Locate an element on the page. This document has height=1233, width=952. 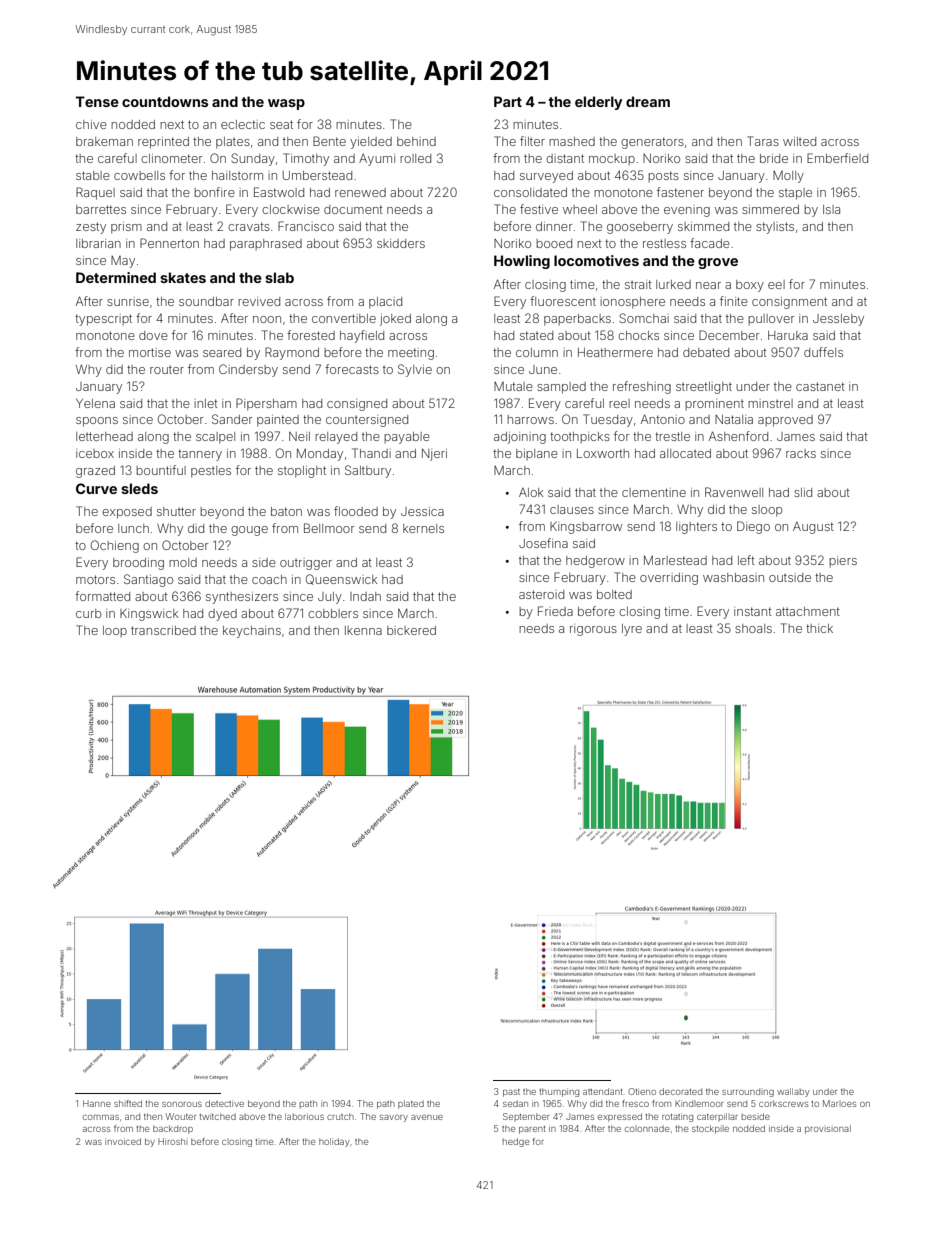
evening is located at coordinates (687, 211).
